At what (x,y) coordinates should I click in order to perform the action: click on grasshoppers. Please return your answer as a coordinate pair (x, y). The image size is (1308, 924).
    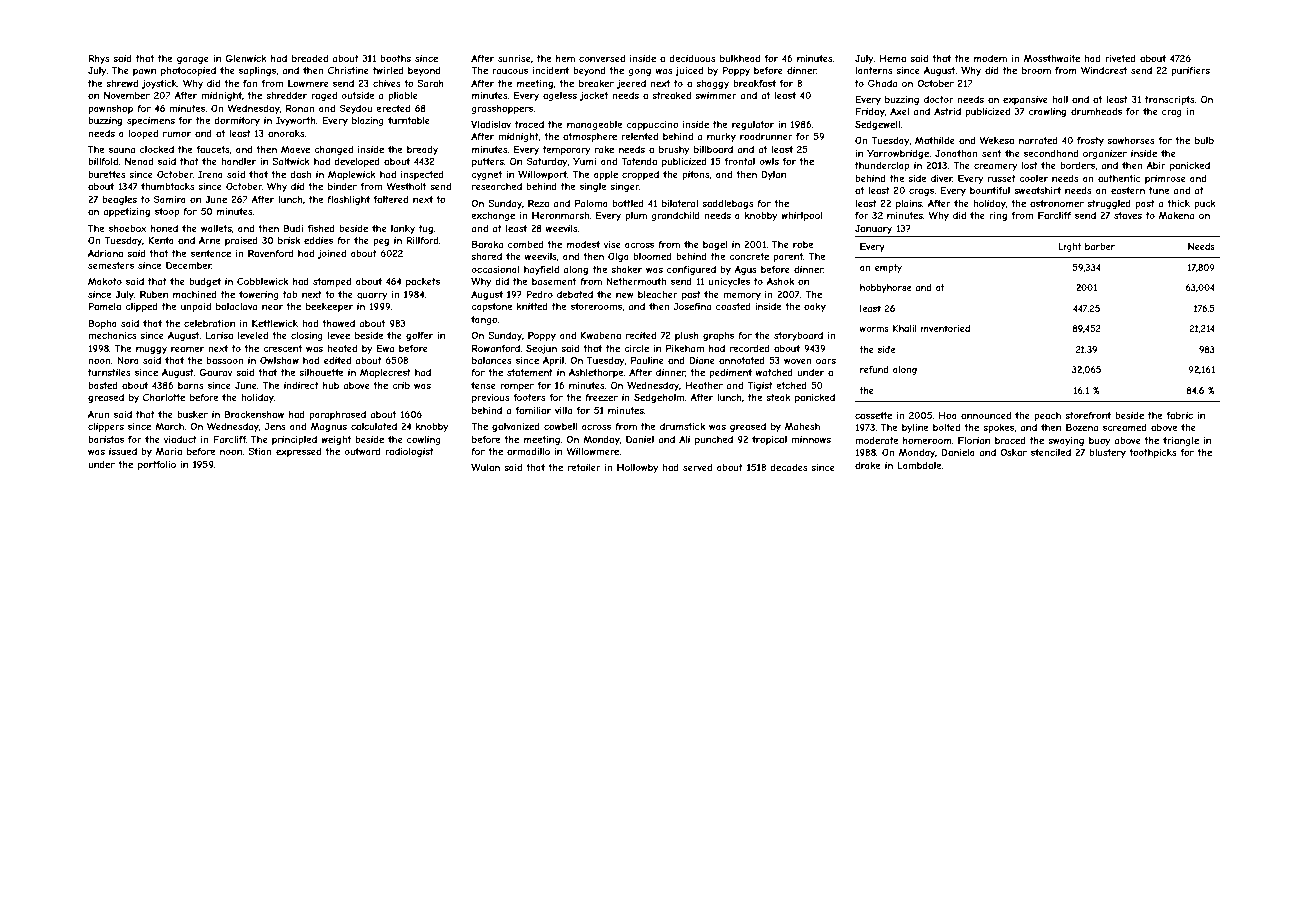
    Looking at the image, I should click on (502, 109).
